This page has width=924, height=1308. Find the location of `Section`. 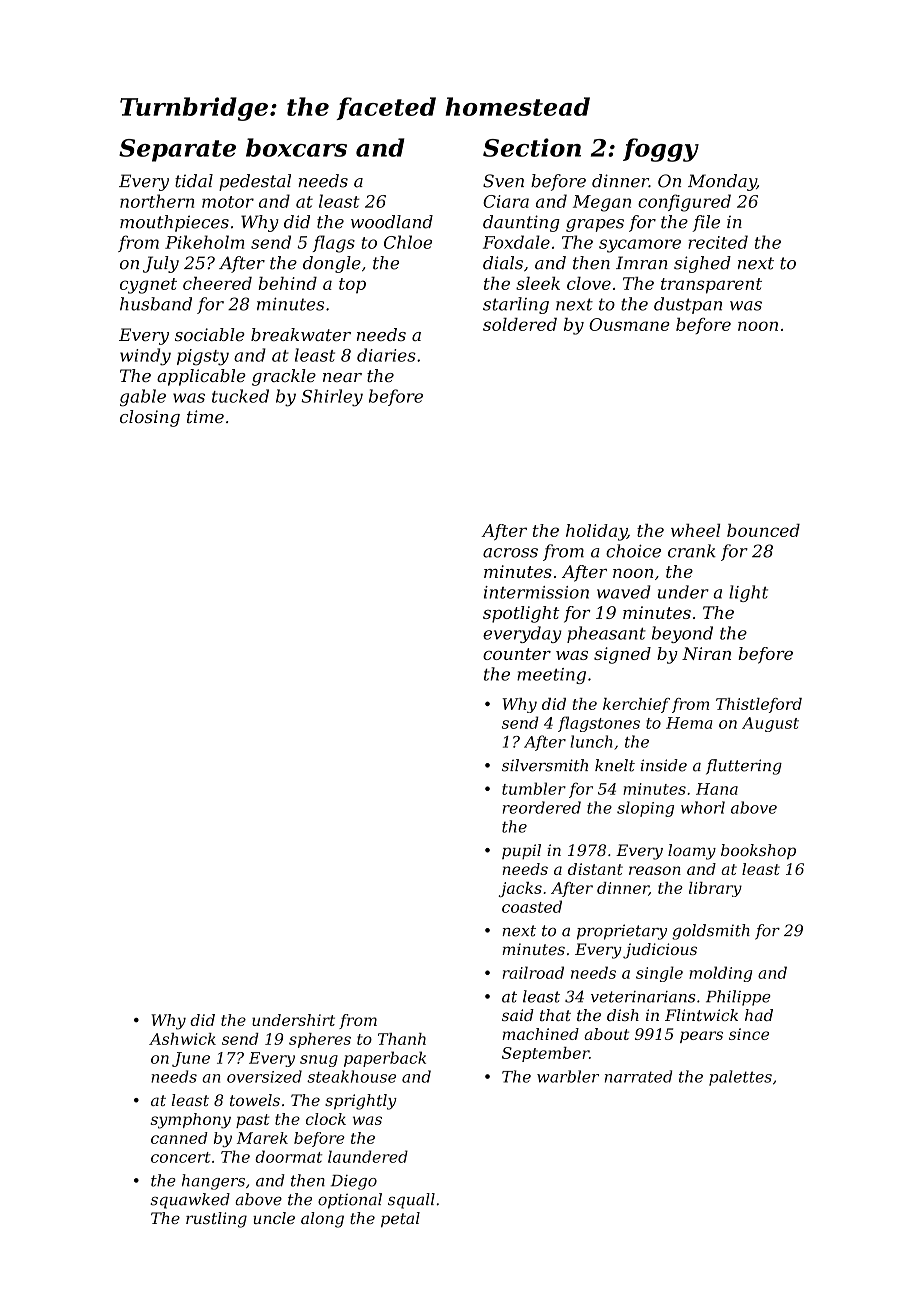

Section is located at coordinates (532, 147).
